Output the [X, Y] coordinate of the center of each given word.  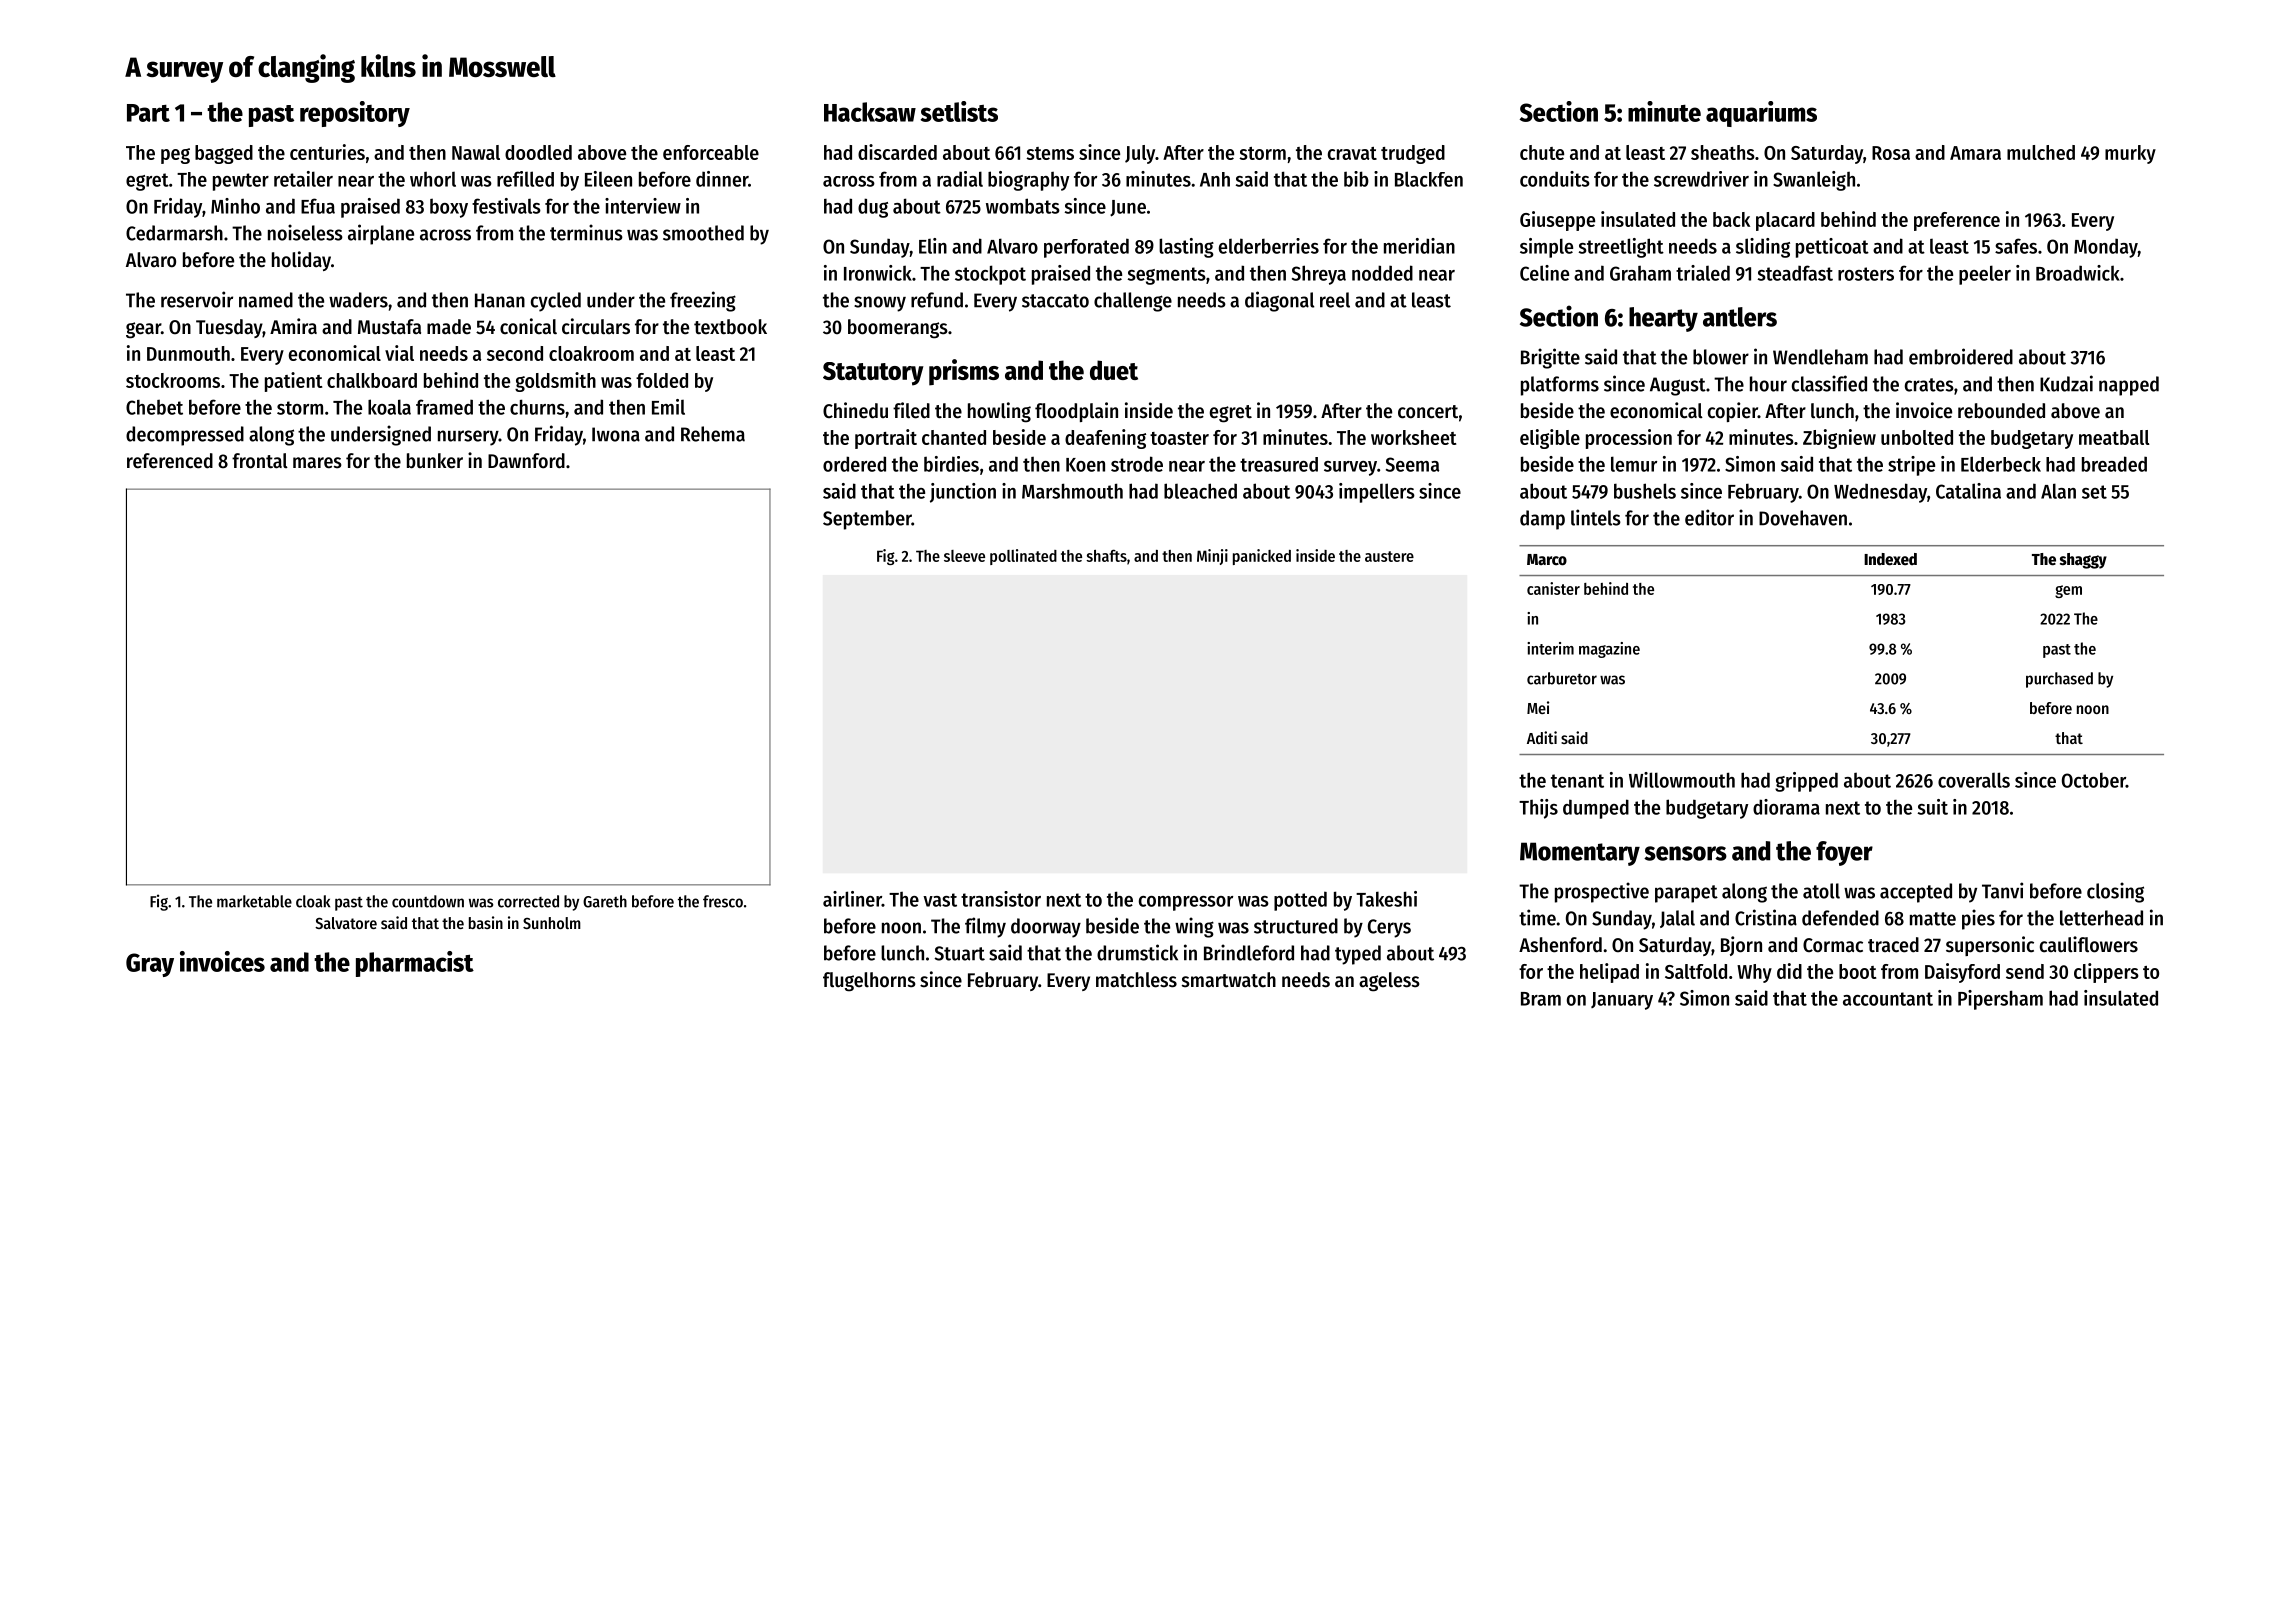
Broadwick [2078, 273]
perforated [1086, 248]
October [2094, 780]
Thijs [1538, 809]
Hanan [500, 300]
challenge [1133, 302]
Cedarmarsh [174, 233]
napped [2129, 386]
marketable [254, 901]
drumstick [1137, 952]
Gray [150, 965]
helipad [1609, 973]
